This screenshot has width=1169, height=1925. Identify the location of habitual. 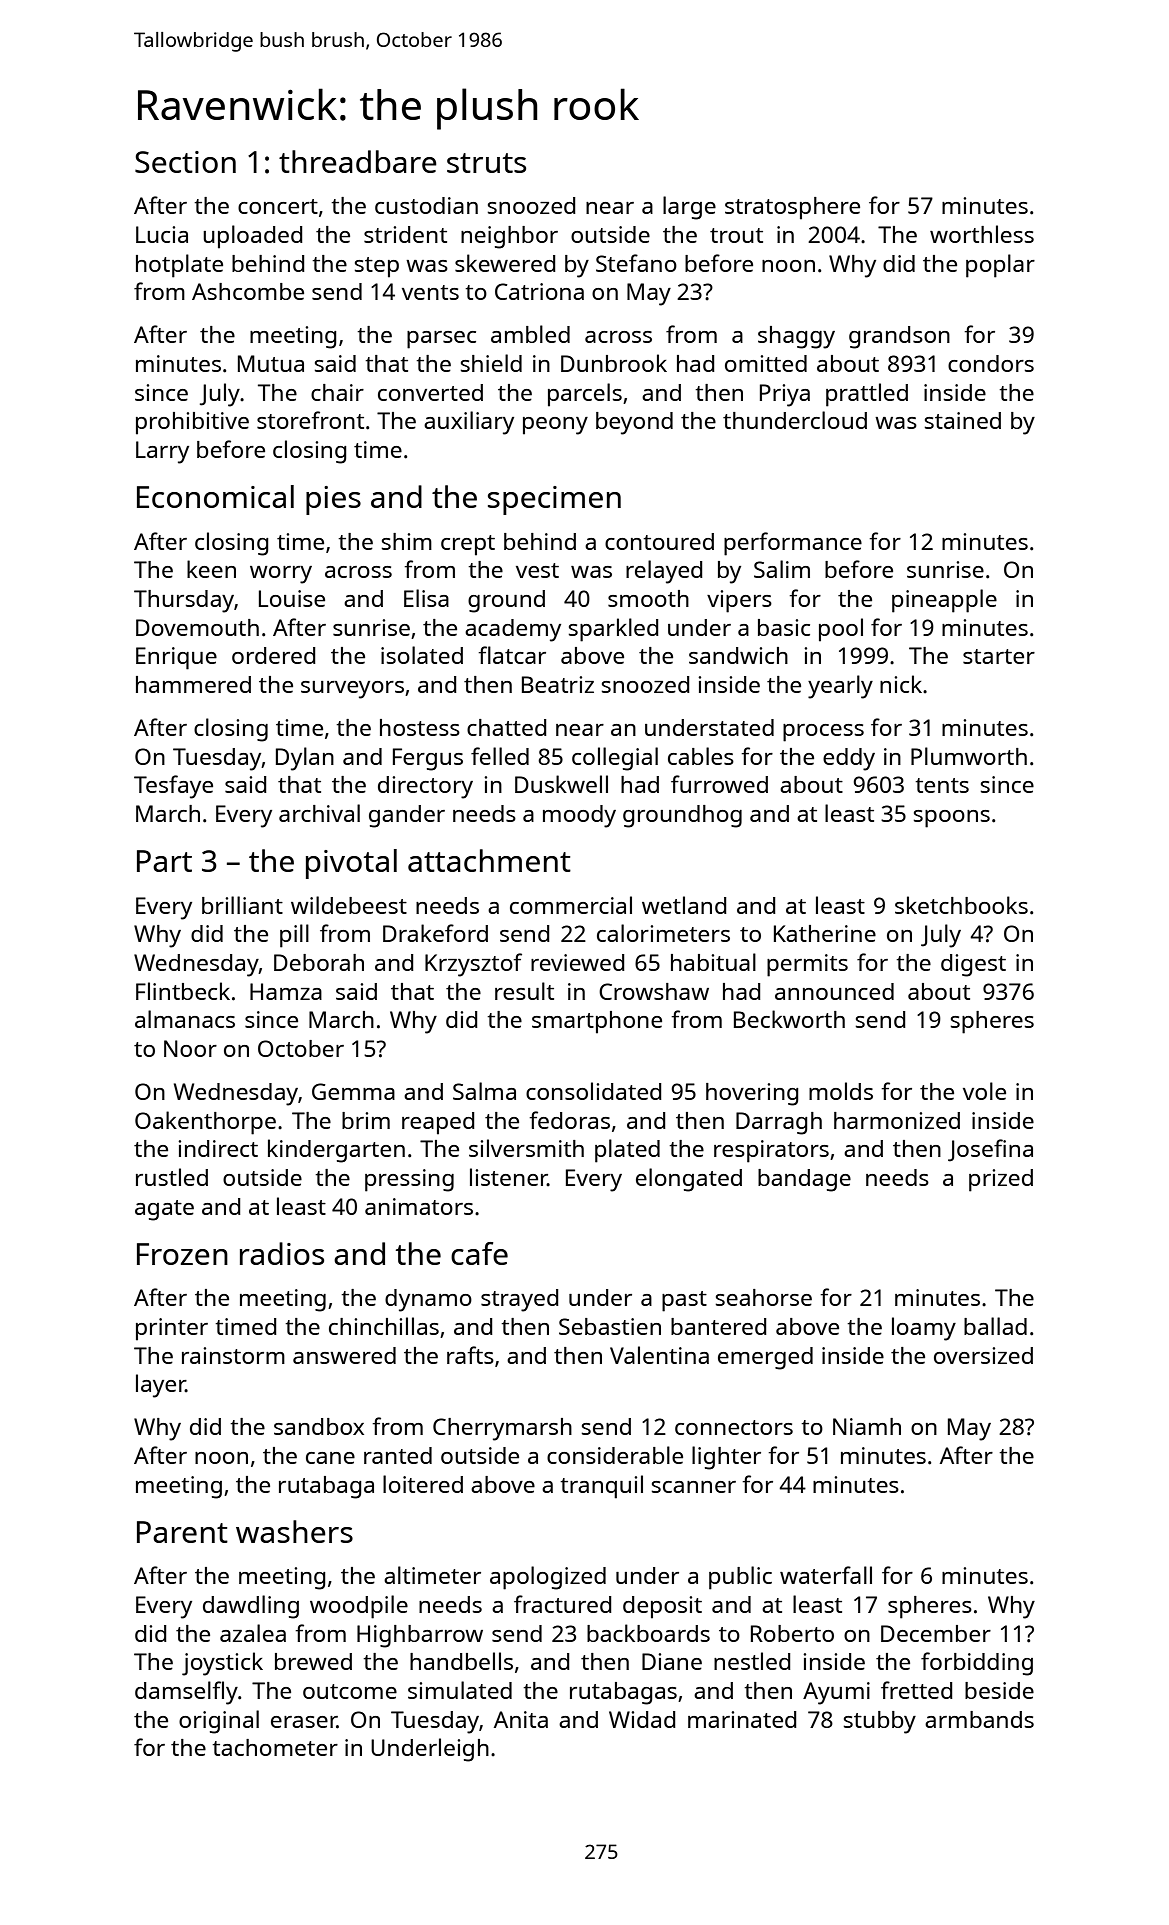
(713, 962).
